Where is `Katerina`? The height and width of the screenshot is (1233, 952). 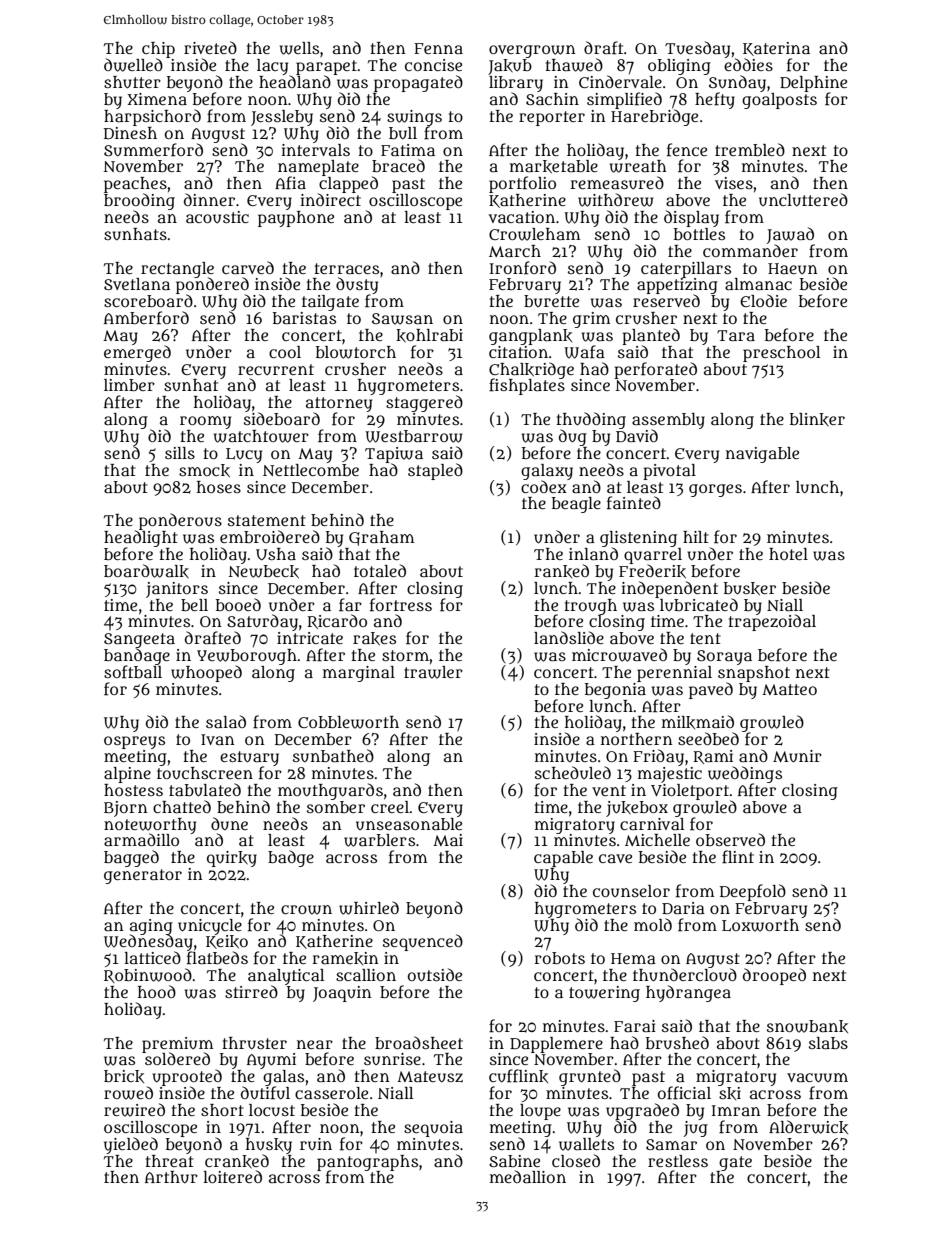 Katerina is located at coordinates (776, 49).
